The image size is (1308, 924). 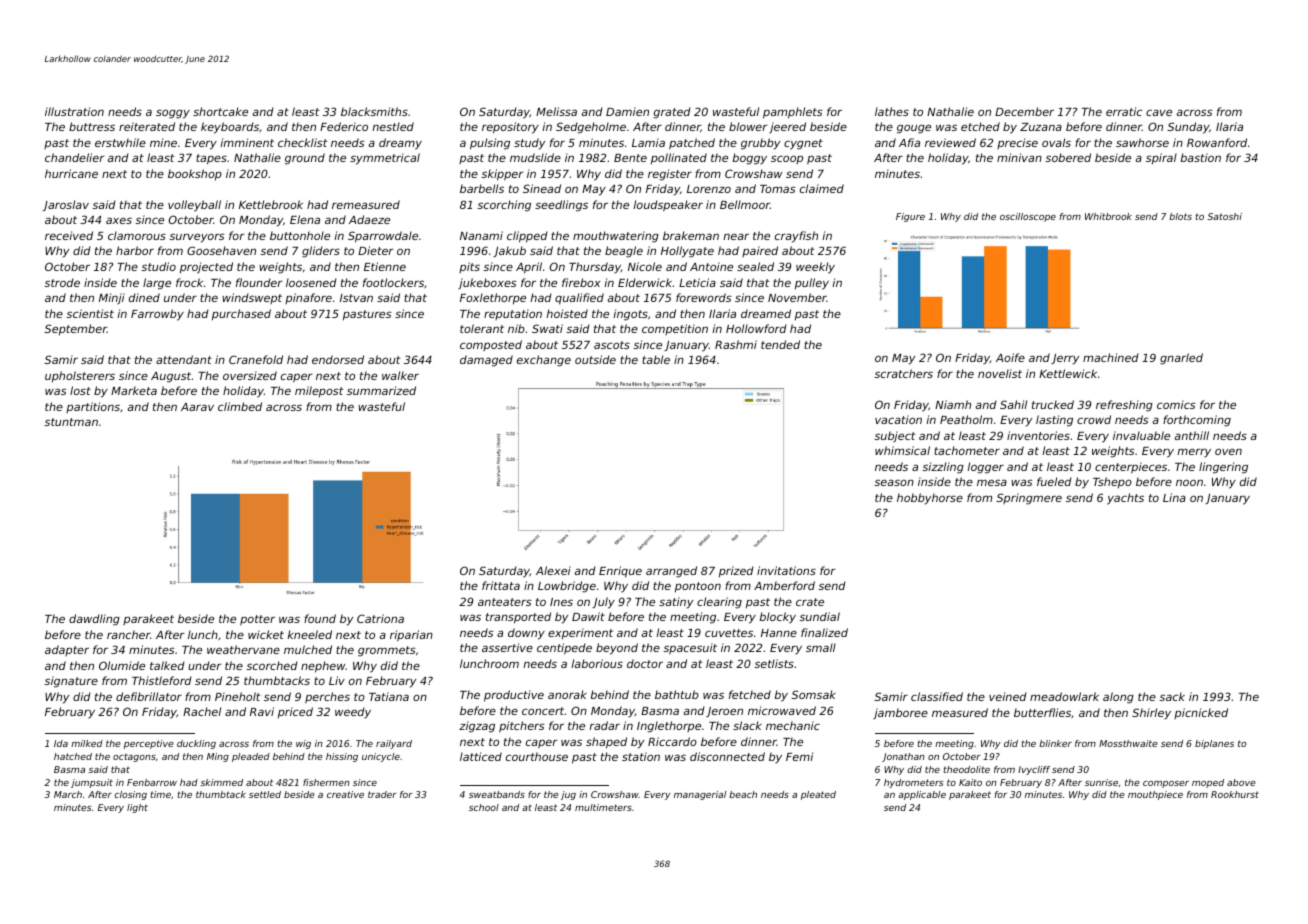 I want to click on Somsak, so click(x=813, y=694).
